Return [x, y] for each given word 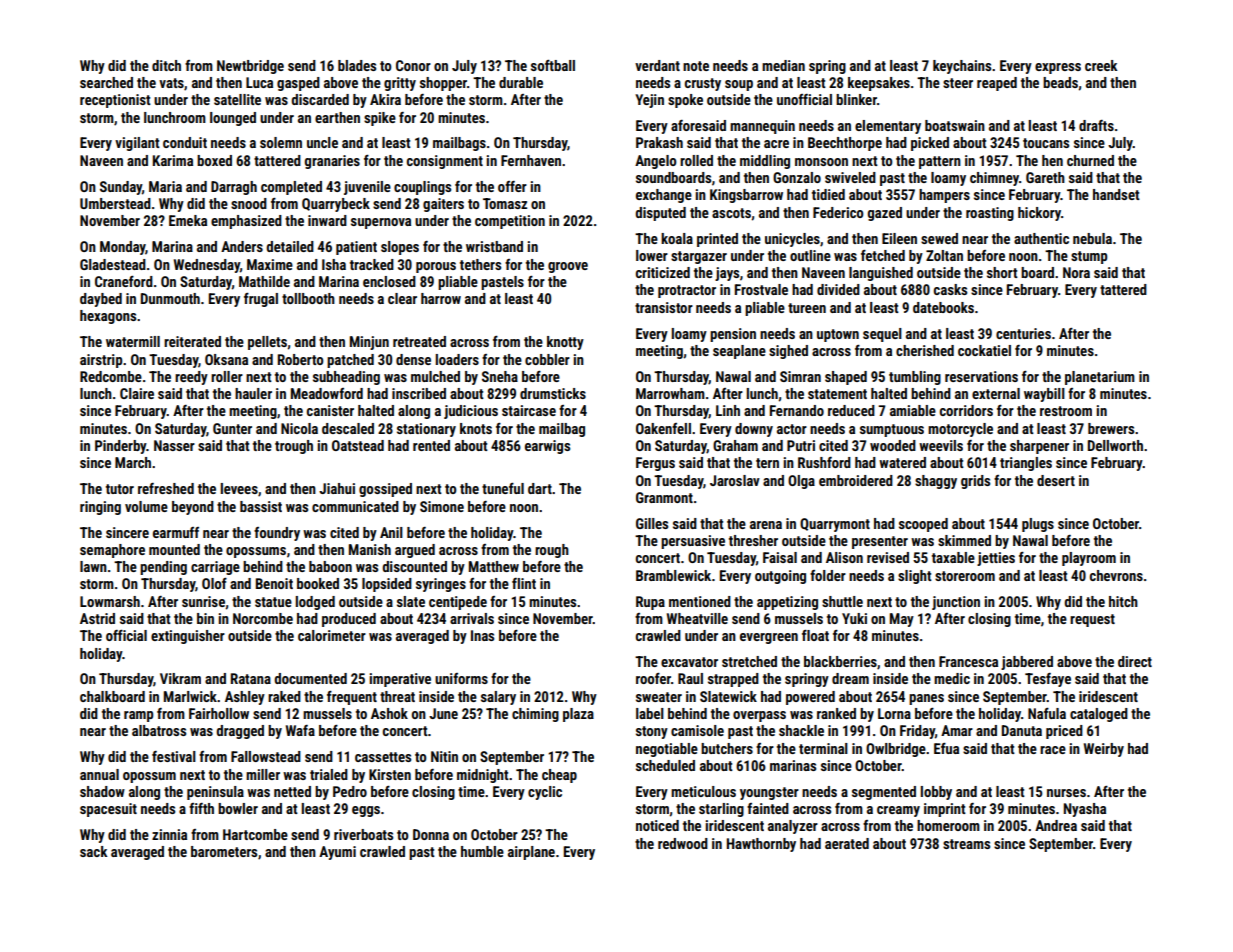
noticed [657, 825]
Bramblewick [673, 575]
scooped [923, 525]
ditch [166, 65]
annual [99, 774]
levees [239, 488]
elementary [888, 127]
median [783, 65]
